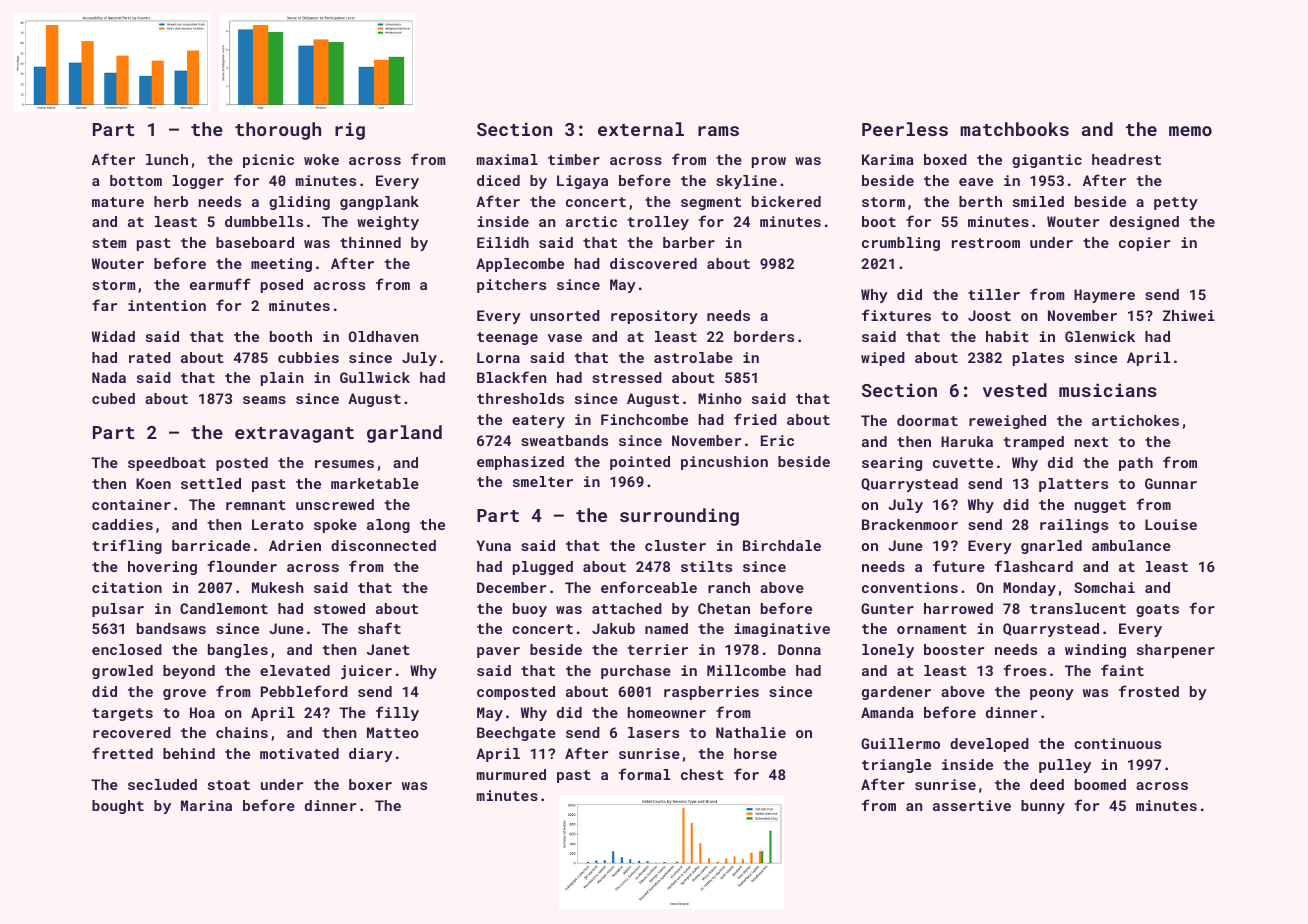 This screenshot has width=1308, height=924. Describe the element at coordinates (255, 242) in the screenshot. I see `baseboard` at that location.
